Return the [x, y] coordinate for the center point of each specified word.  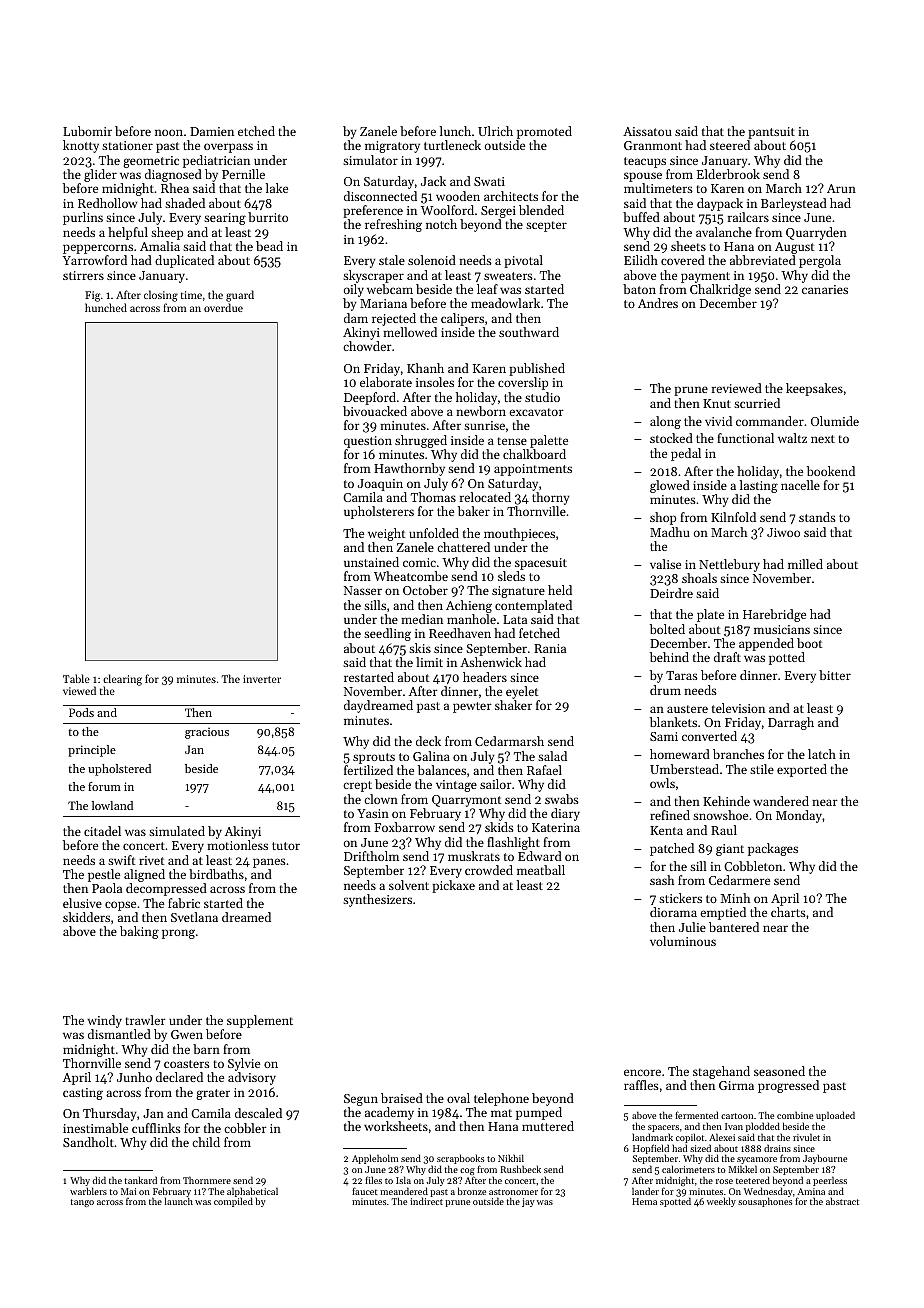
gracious [207, 733]
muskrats [474, 856]
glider [100, 175]
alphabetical [252, 1192]
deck [428, 741]
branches [738, 754]
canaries [825, 289]
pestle [104, 875]
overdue [223, 307]
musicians [782, 629]
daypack [720, 204]
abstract [842, 1201]
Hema [644, 1201]
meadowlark [505, 303]
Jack [433, 181]
